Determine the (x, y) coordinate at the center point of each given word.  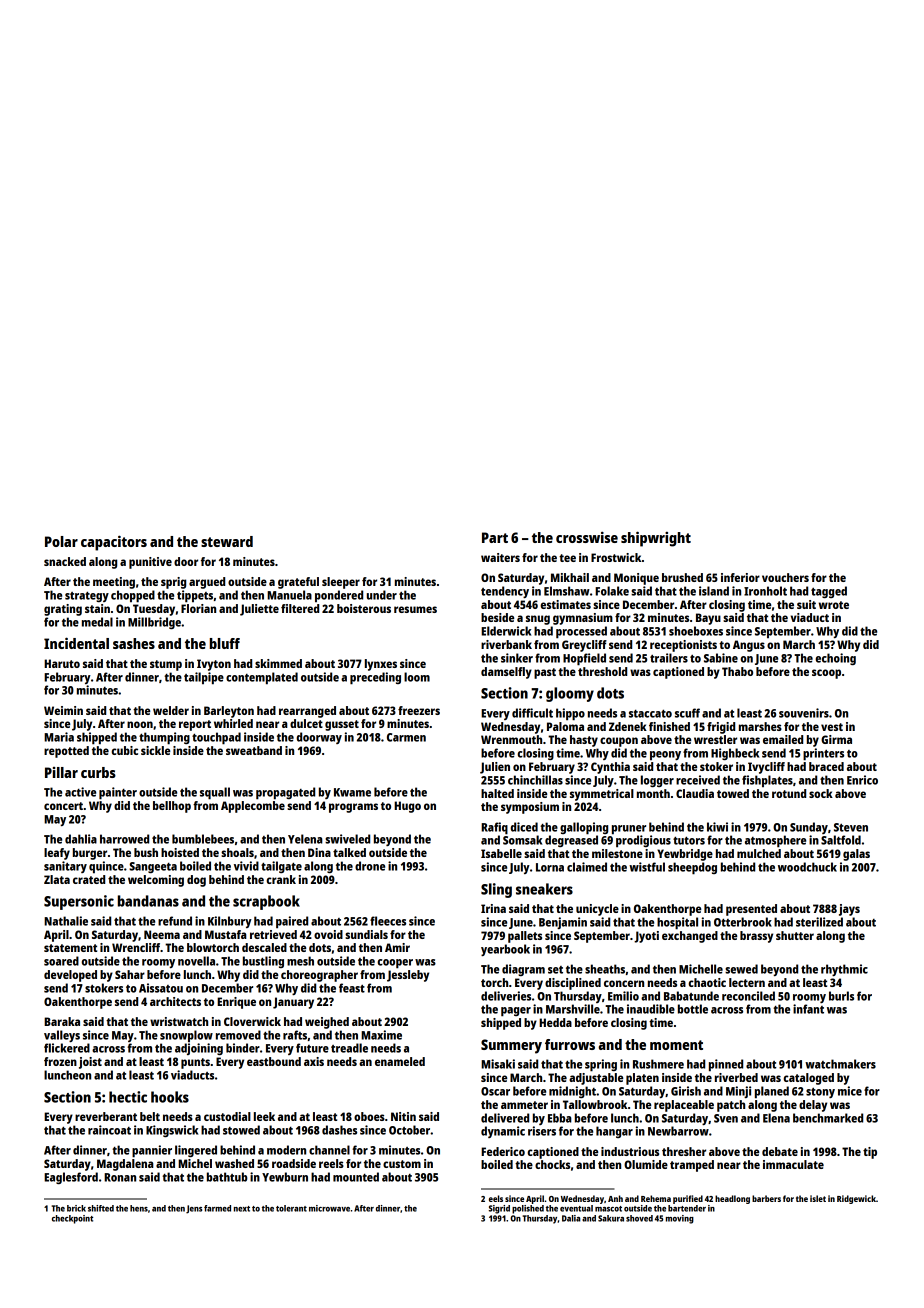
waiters (500, 557)
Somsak (522, 840)
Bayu (708, 619)
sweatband (254, 750)
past (545, 673)
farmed (217, 1208)
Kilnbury (230, 922)
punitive (150, 563)
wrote (834, 605)
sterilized (819, 922)
